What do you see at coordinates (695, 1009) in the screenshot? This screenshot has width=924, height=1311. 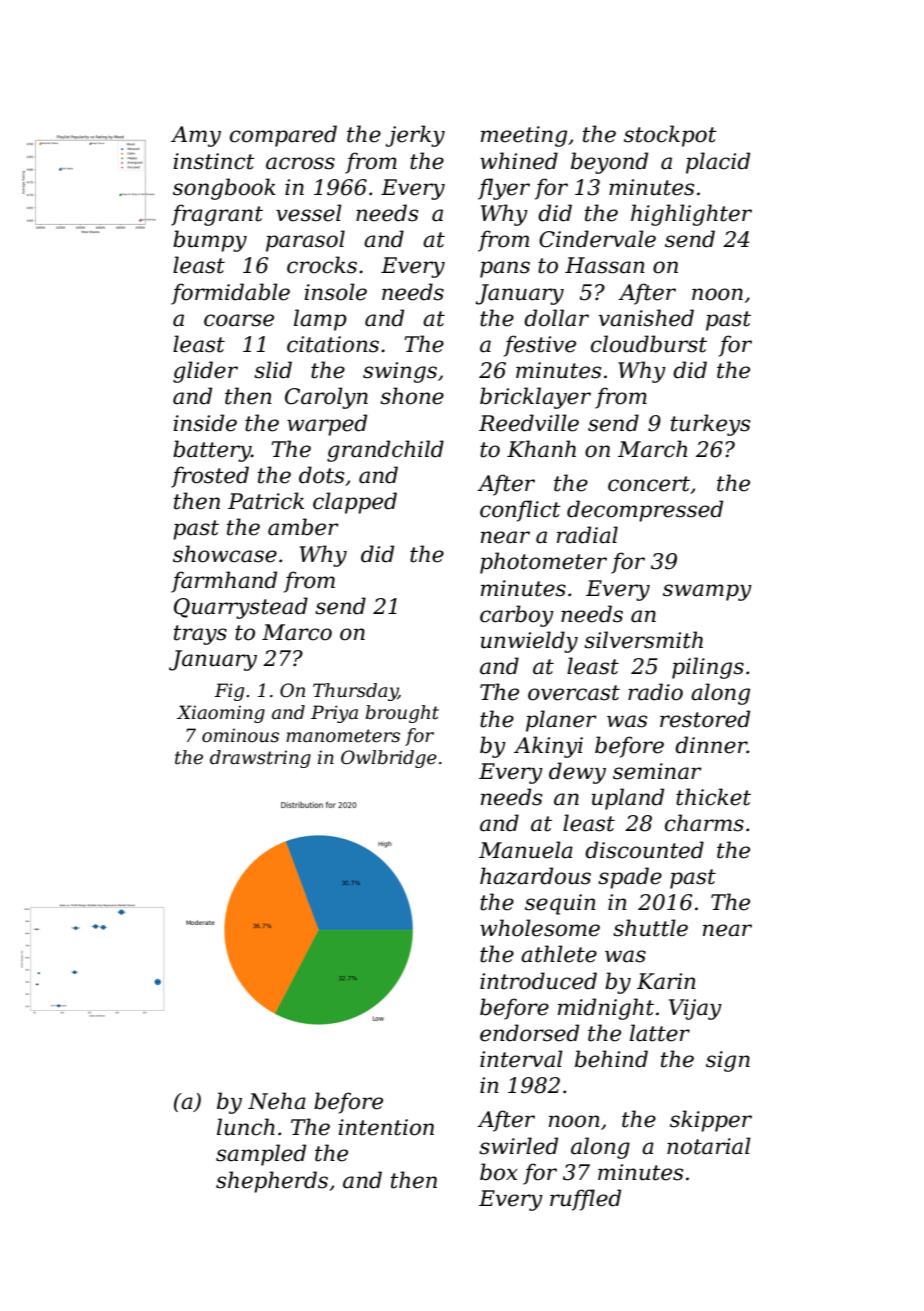 I see `Vijay` at bounding box center [695, 1009].
